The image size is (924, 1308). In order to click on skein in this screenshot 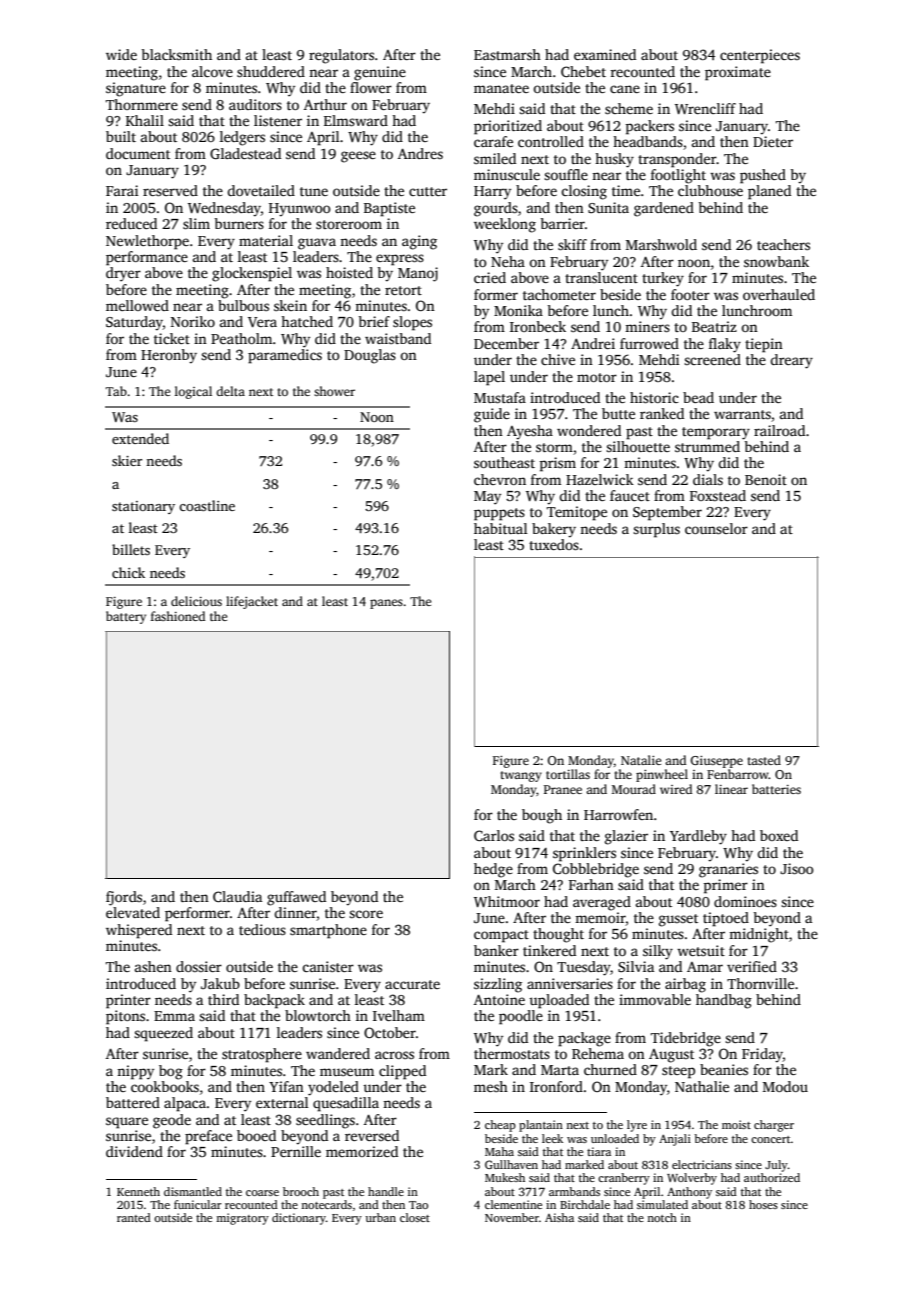, I will do `click(290, 305)`.
